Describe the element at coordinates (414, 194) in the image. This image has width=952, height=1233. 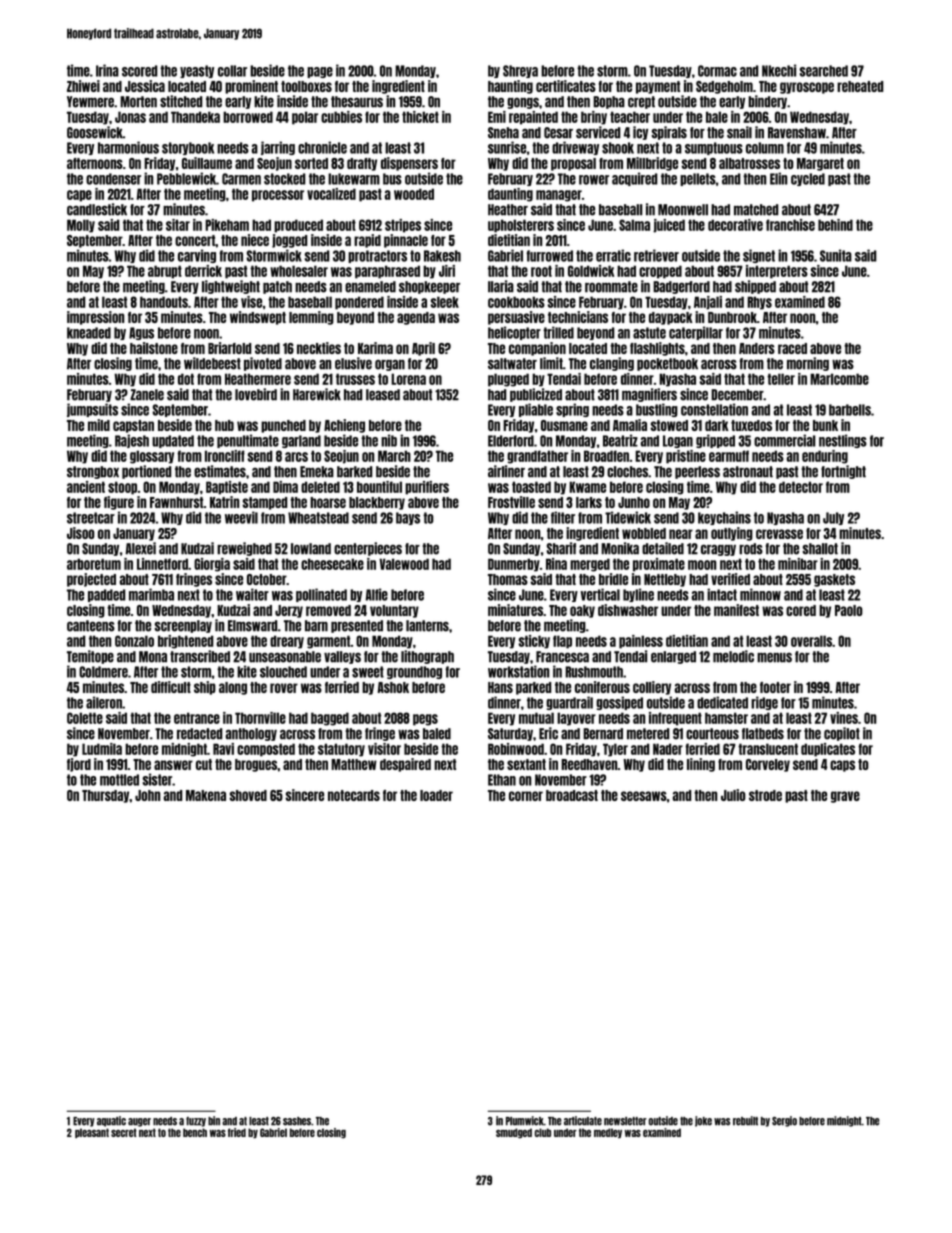
I see `wooded` at that location.
